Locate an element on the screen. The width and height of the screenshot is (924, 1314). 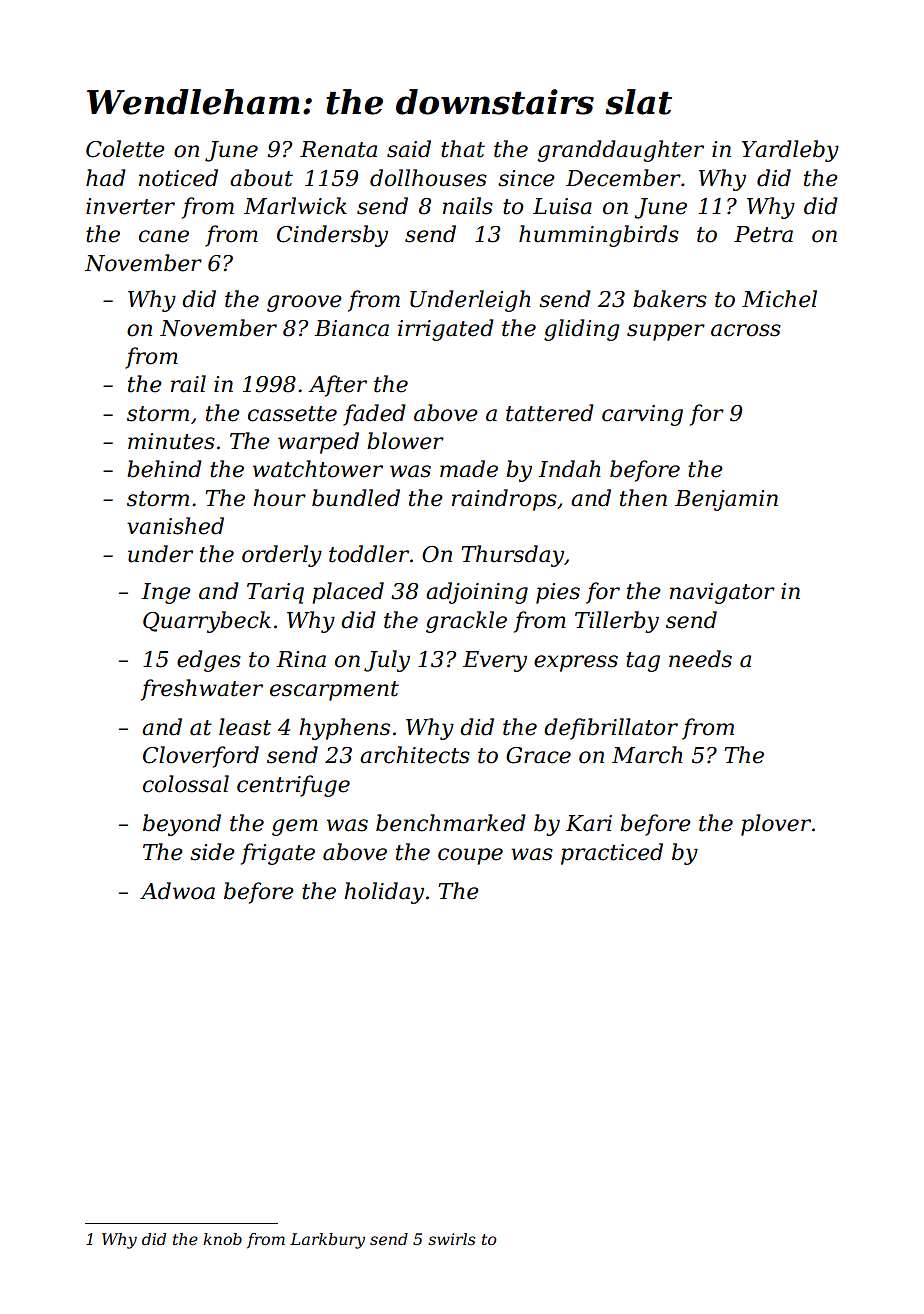
carving is located at coordinates (642, 415).
